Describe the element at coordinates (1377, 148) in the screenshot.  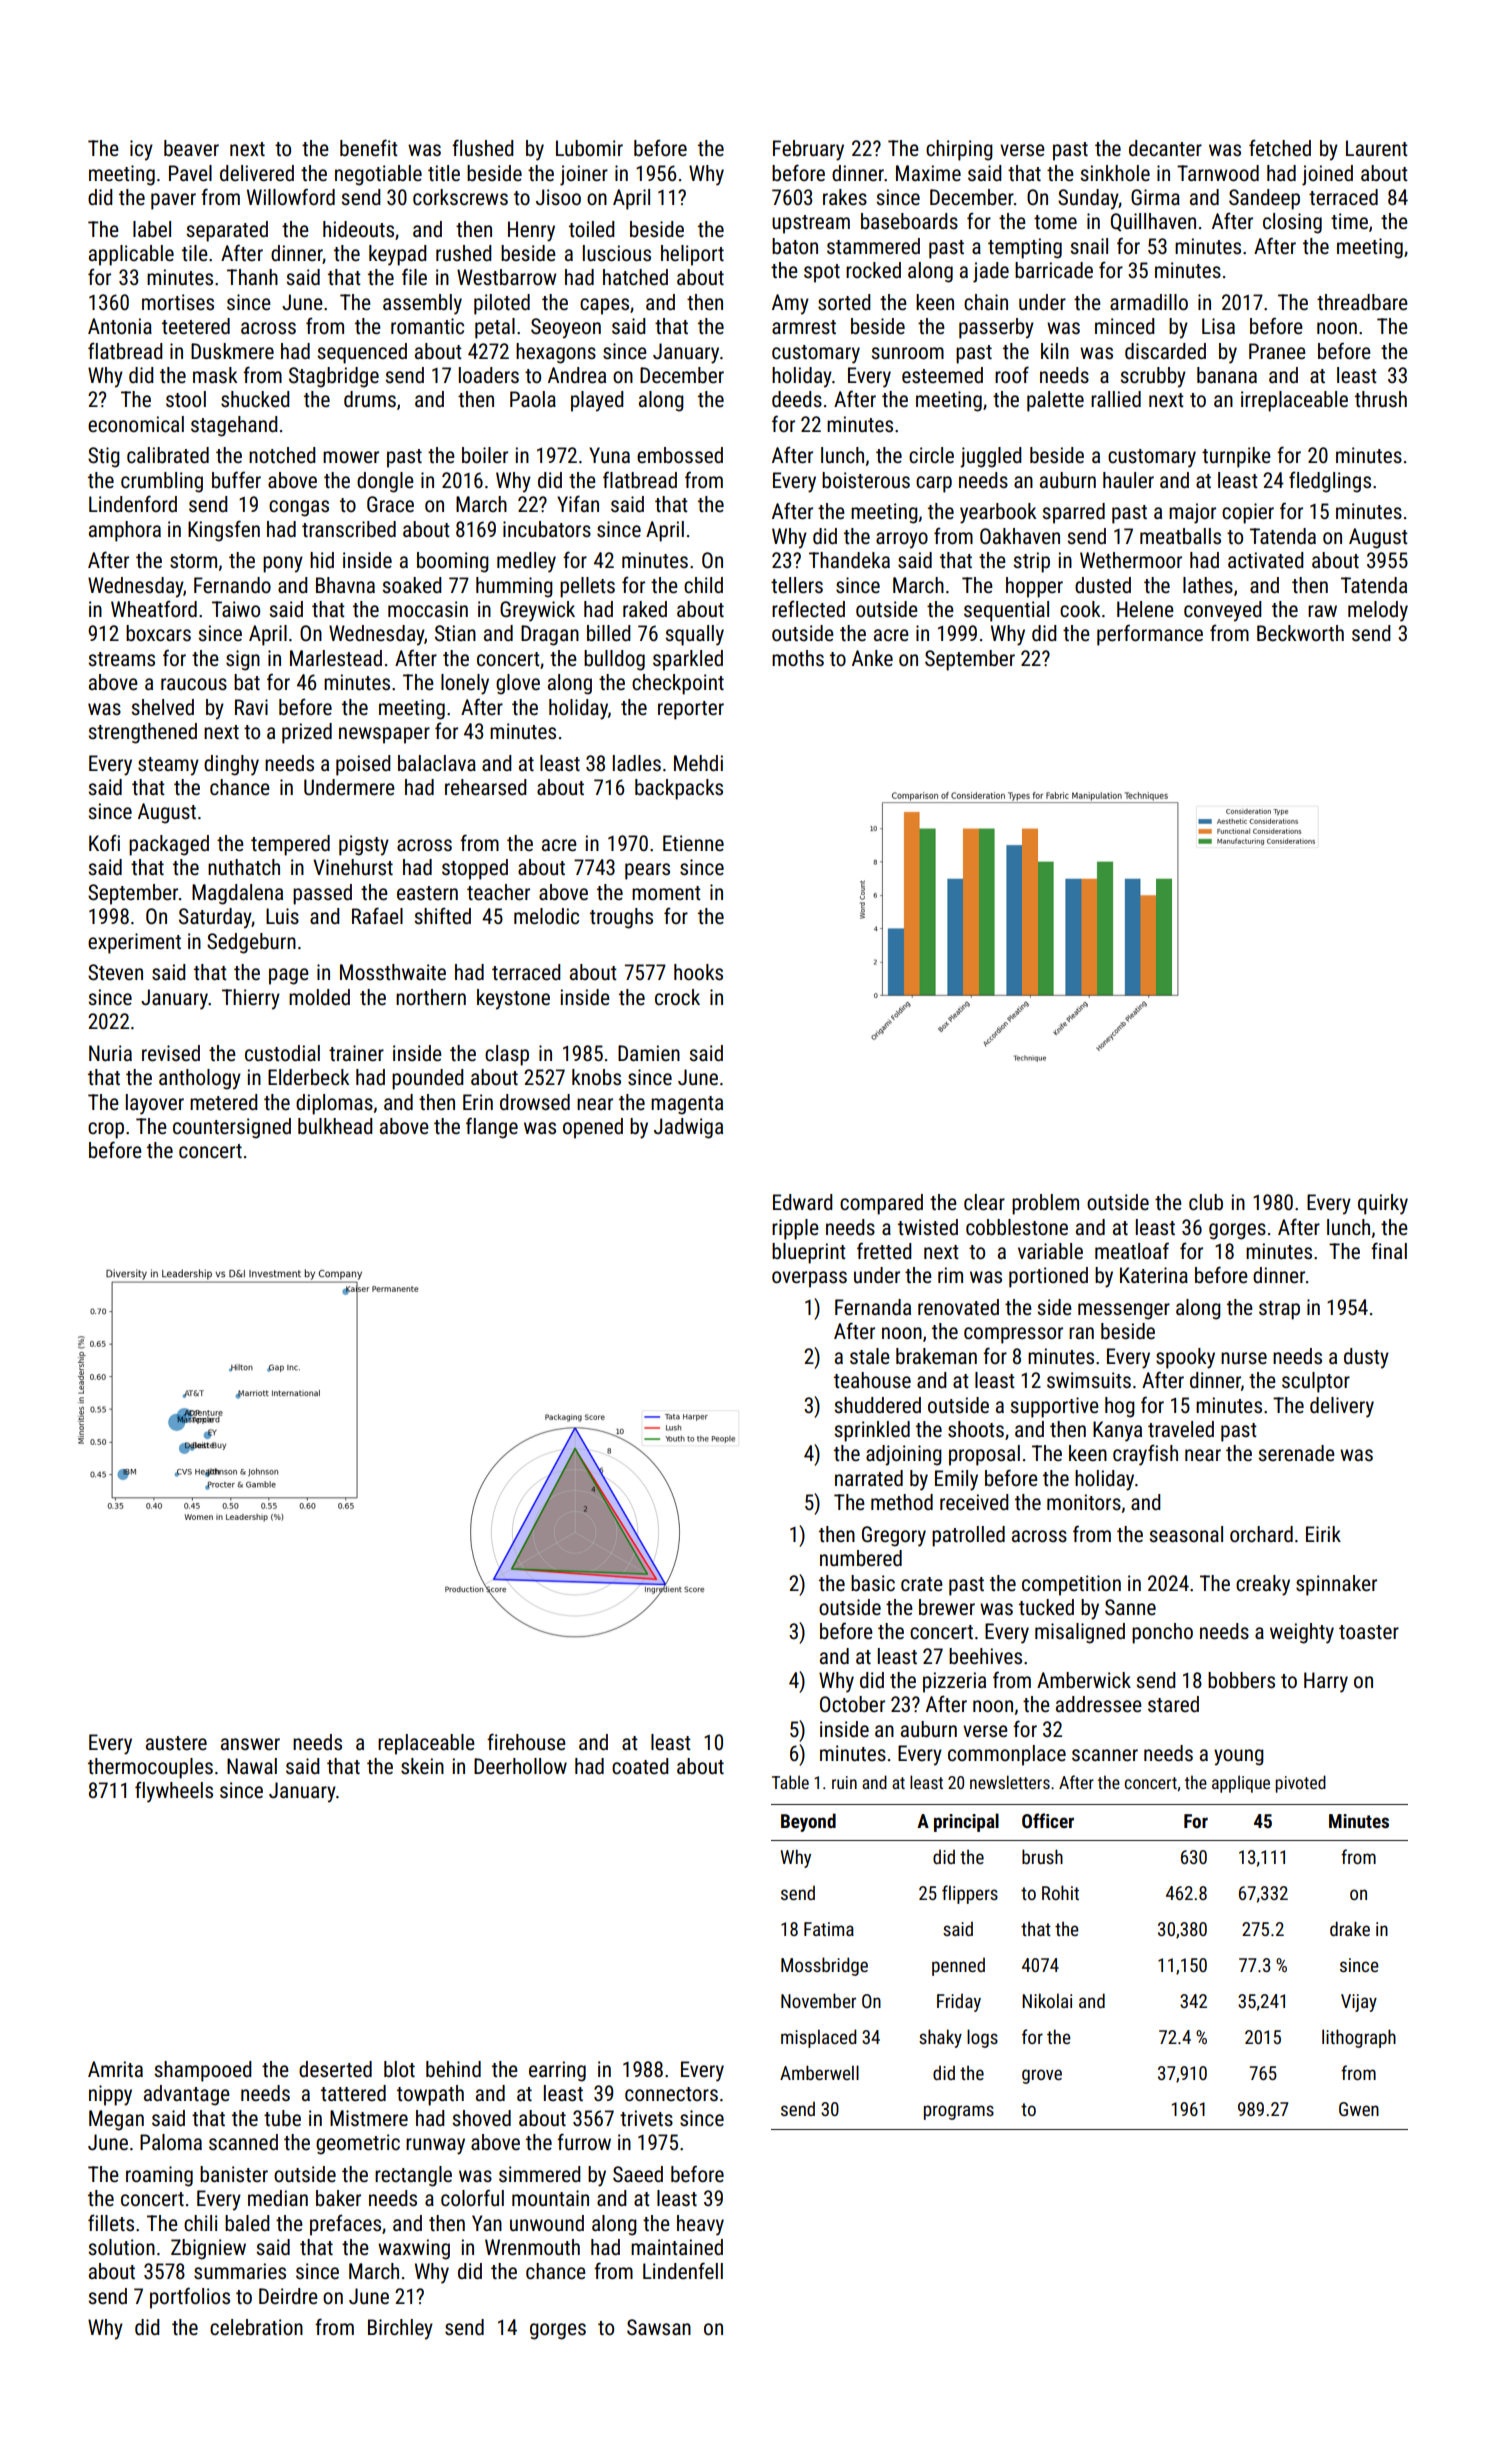
I see `Laurent` at that location.
